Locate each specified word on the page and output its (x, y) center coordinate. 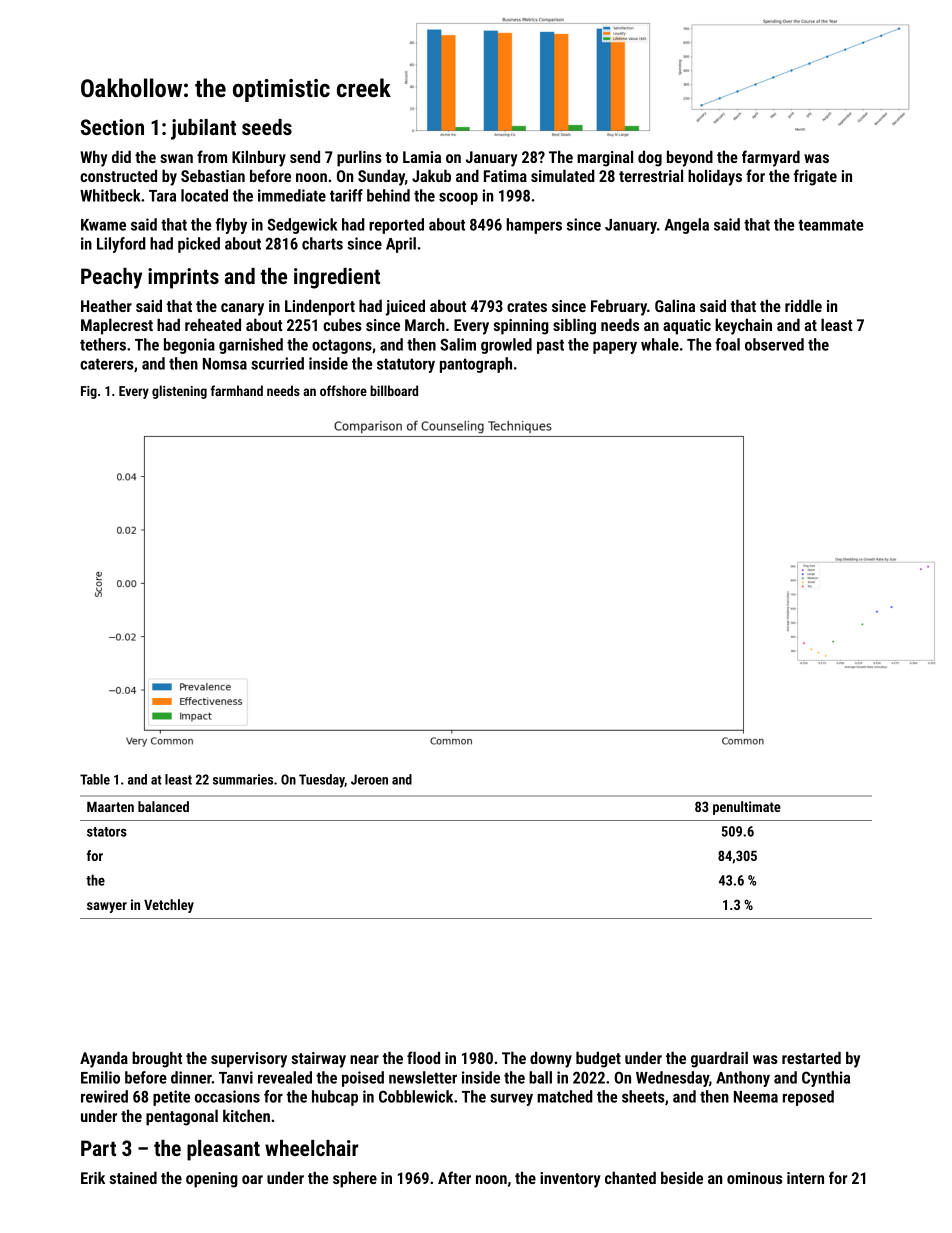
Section (112, 127)
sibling (574, 326)
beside (682, 1177)
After (454, 1177)
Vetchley (169, 906)
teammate (830, 225)
